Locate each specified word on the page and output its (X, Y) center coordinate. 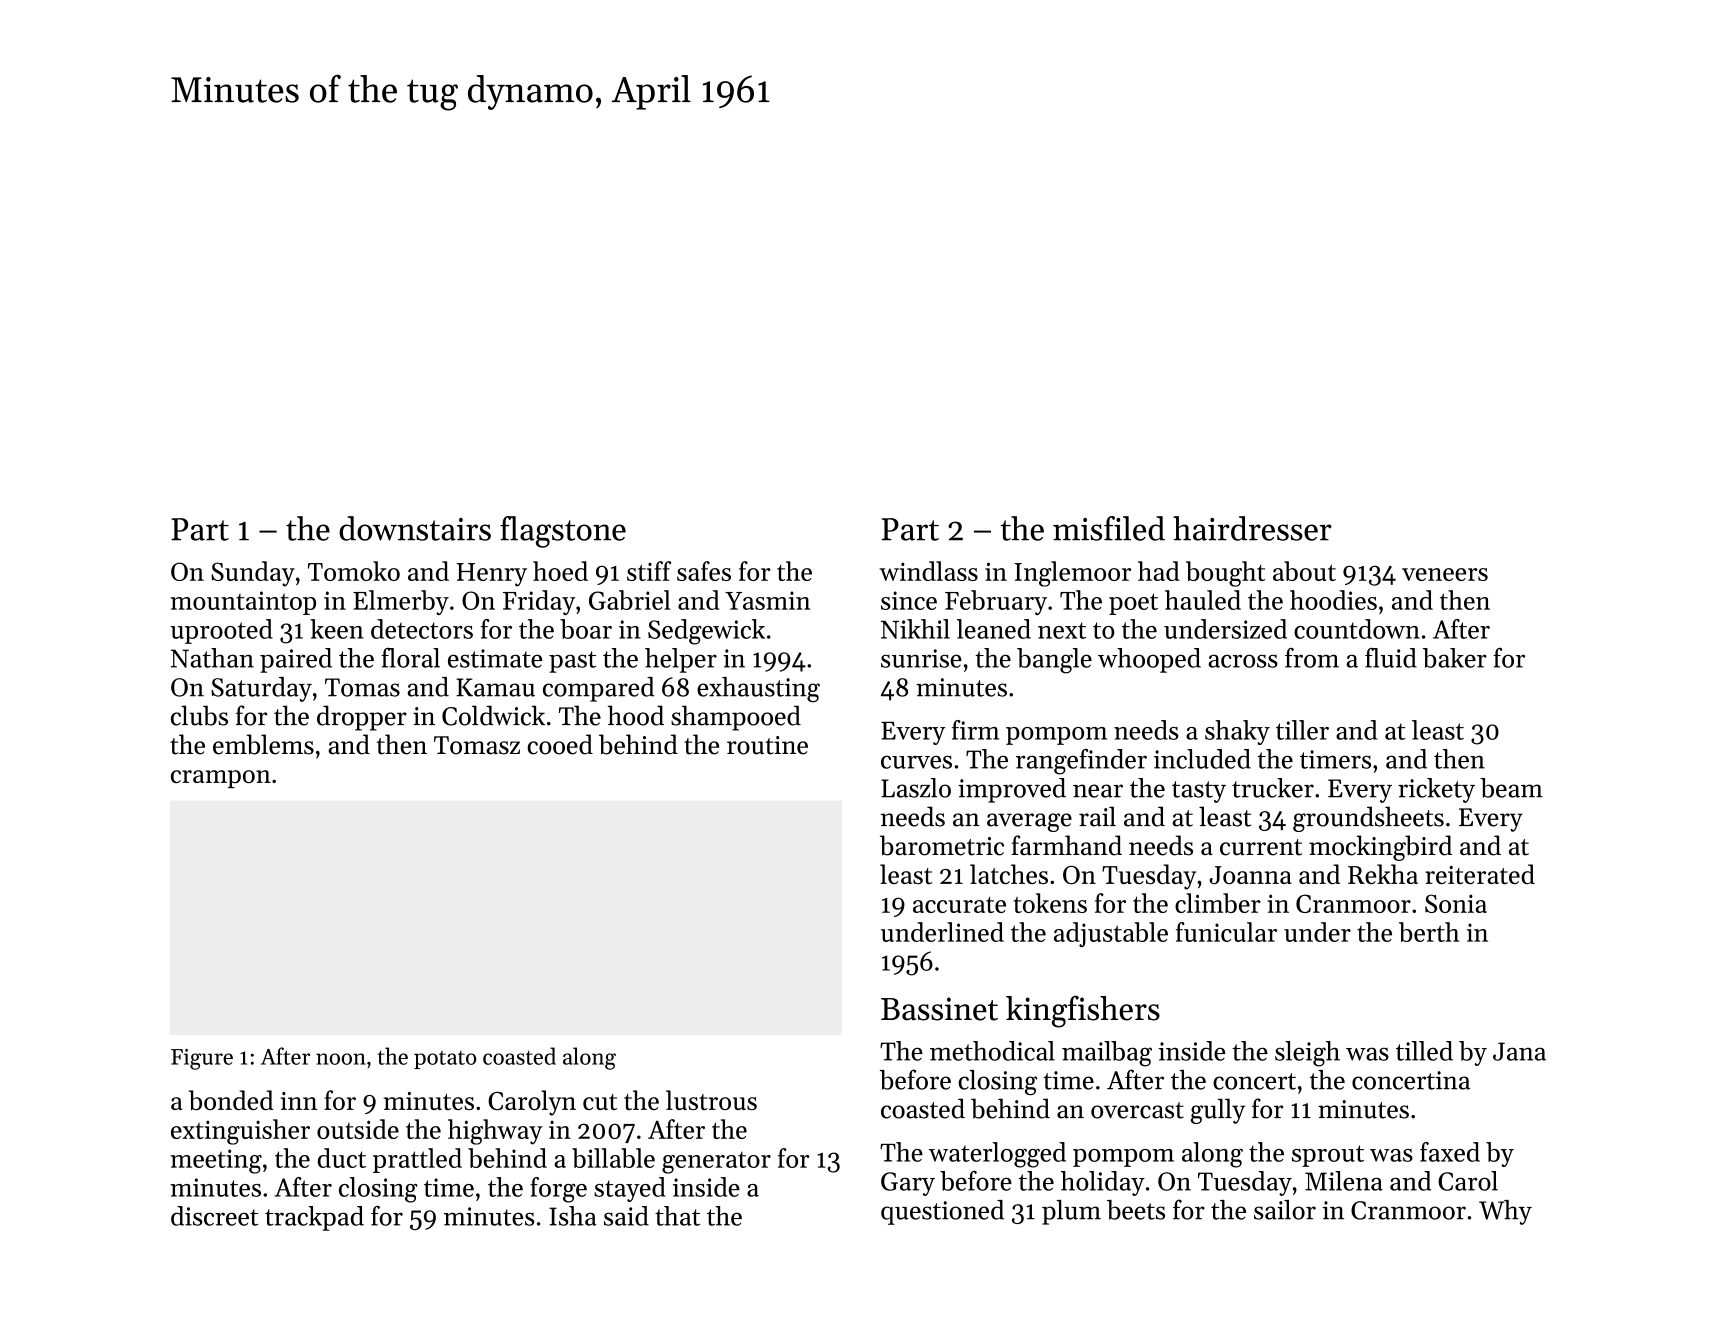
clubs (199, 715)
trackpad (314, 1218)
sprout (1328, 1156)
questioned (942, 1212)
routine (767, 745)
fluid (1391, 658)
